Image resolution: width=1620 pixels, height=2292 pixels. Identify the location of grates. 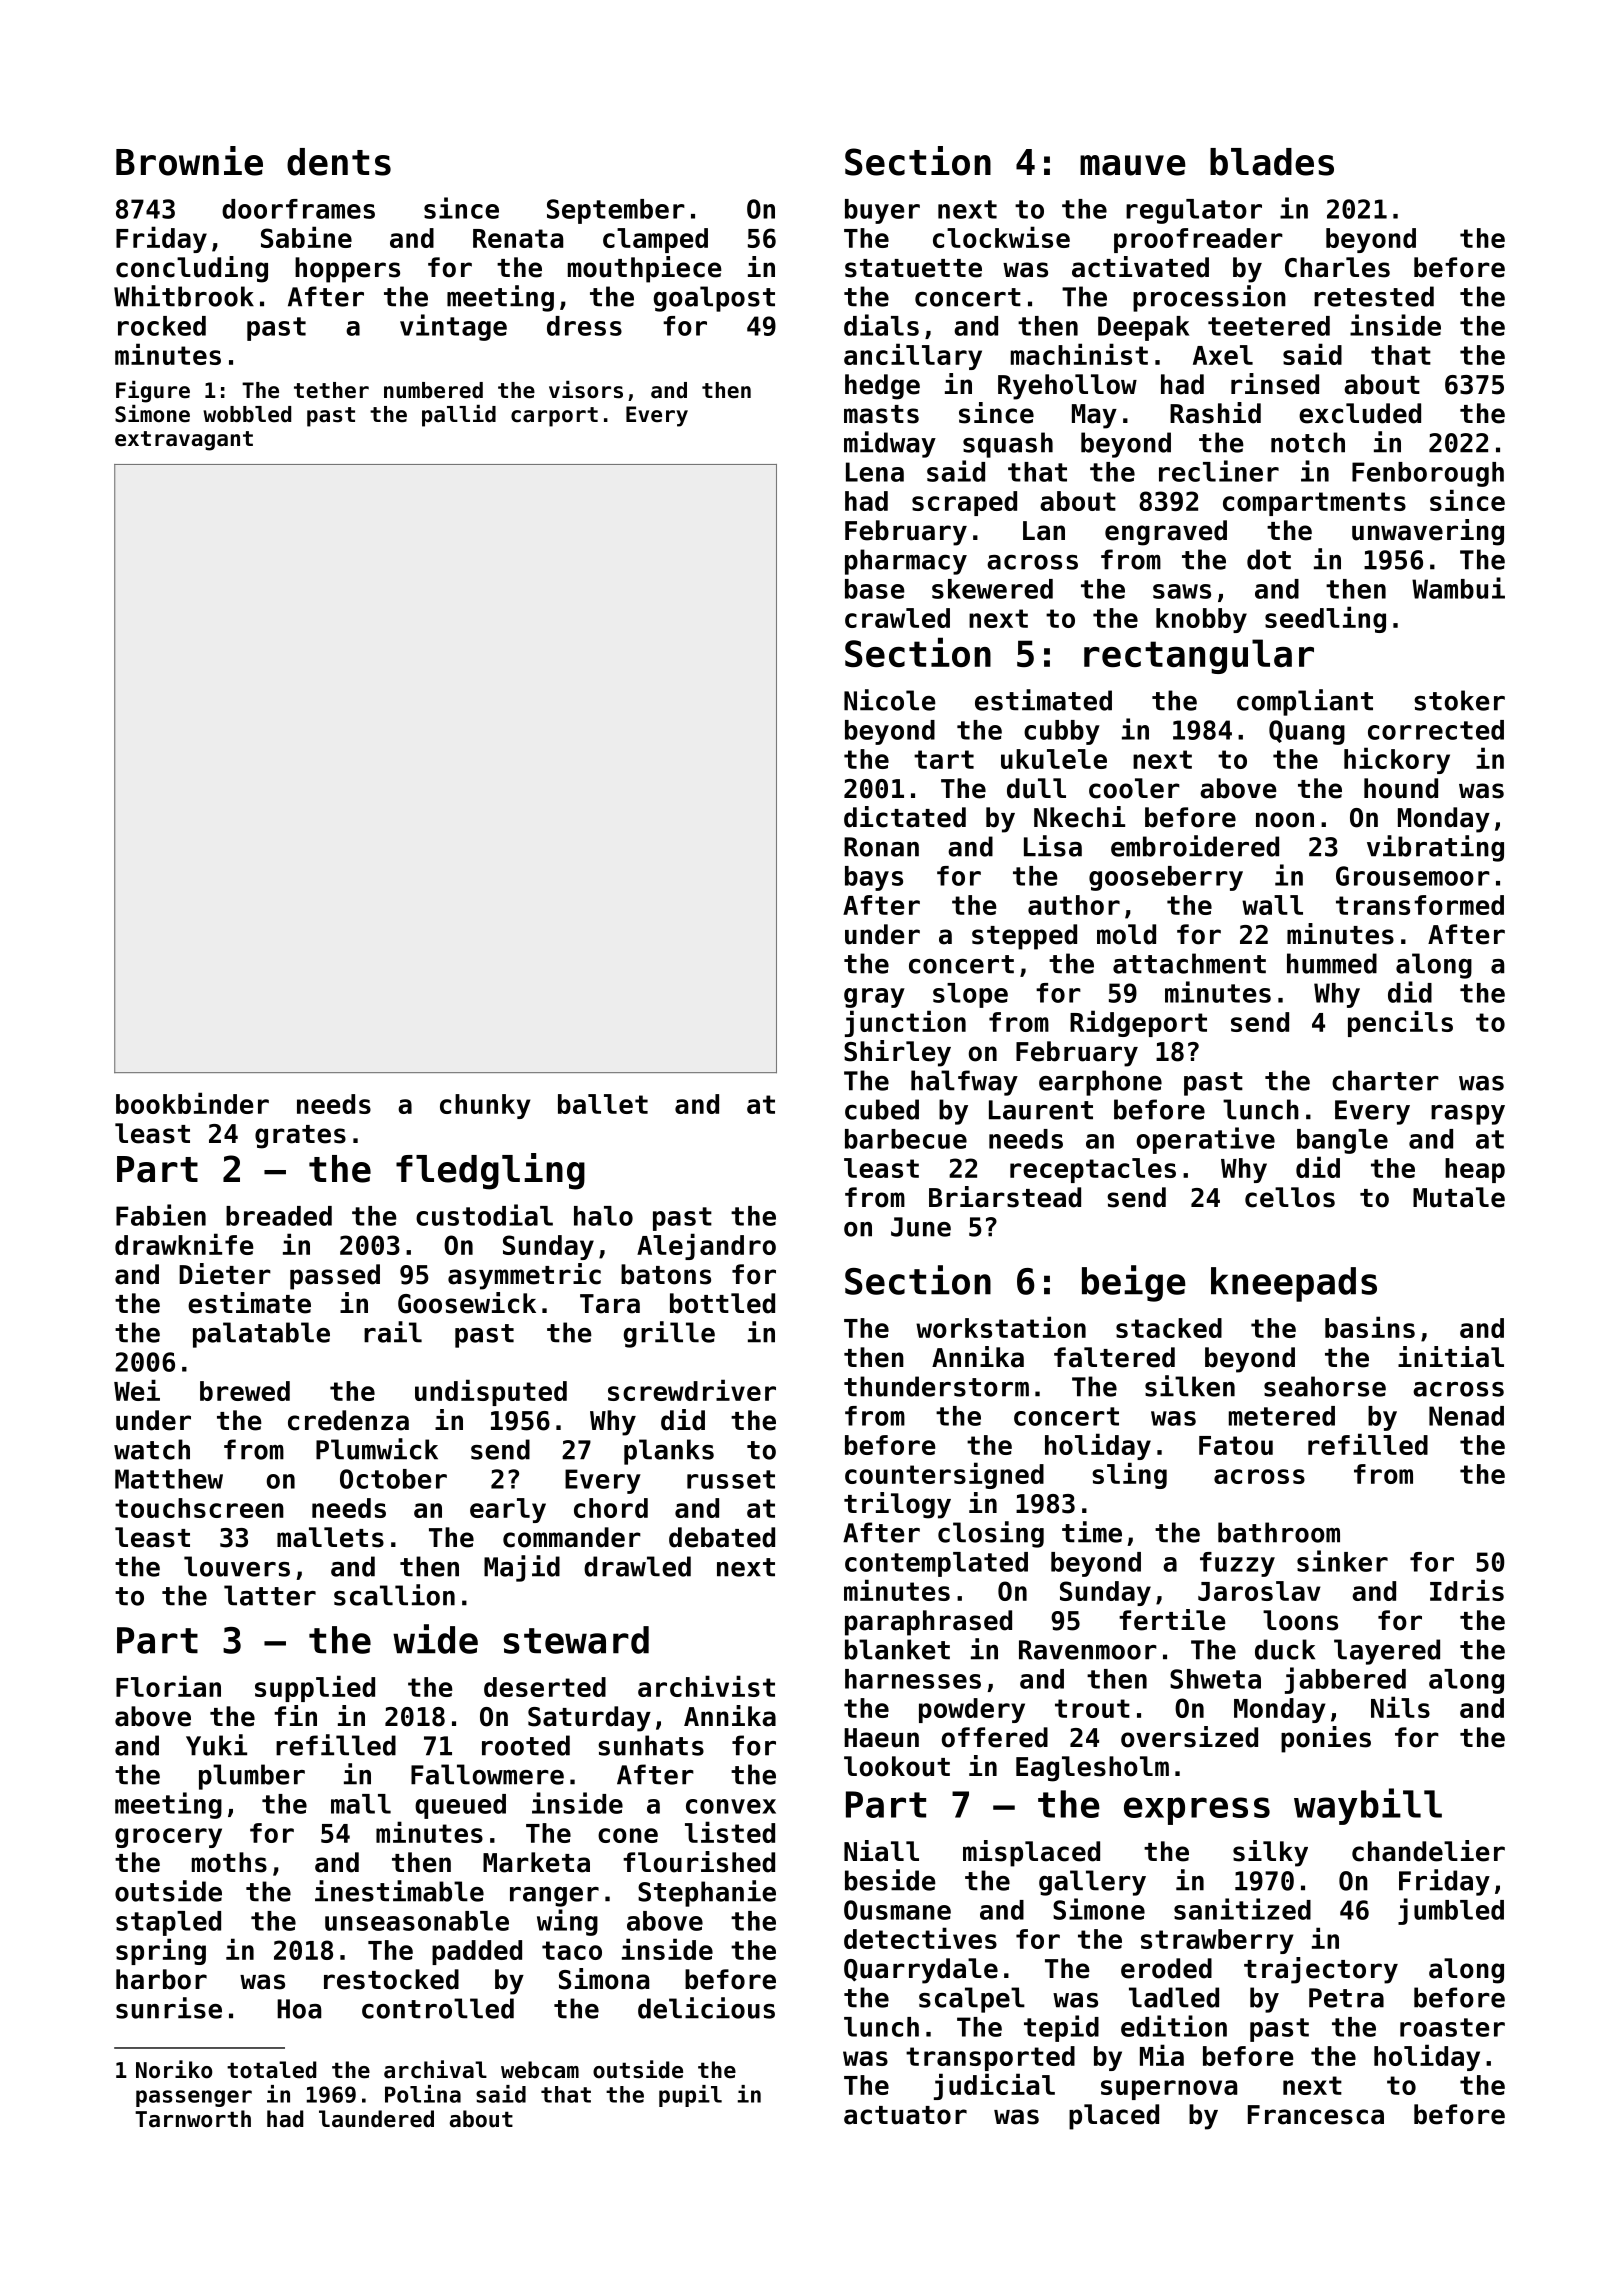
(300, 1137).
